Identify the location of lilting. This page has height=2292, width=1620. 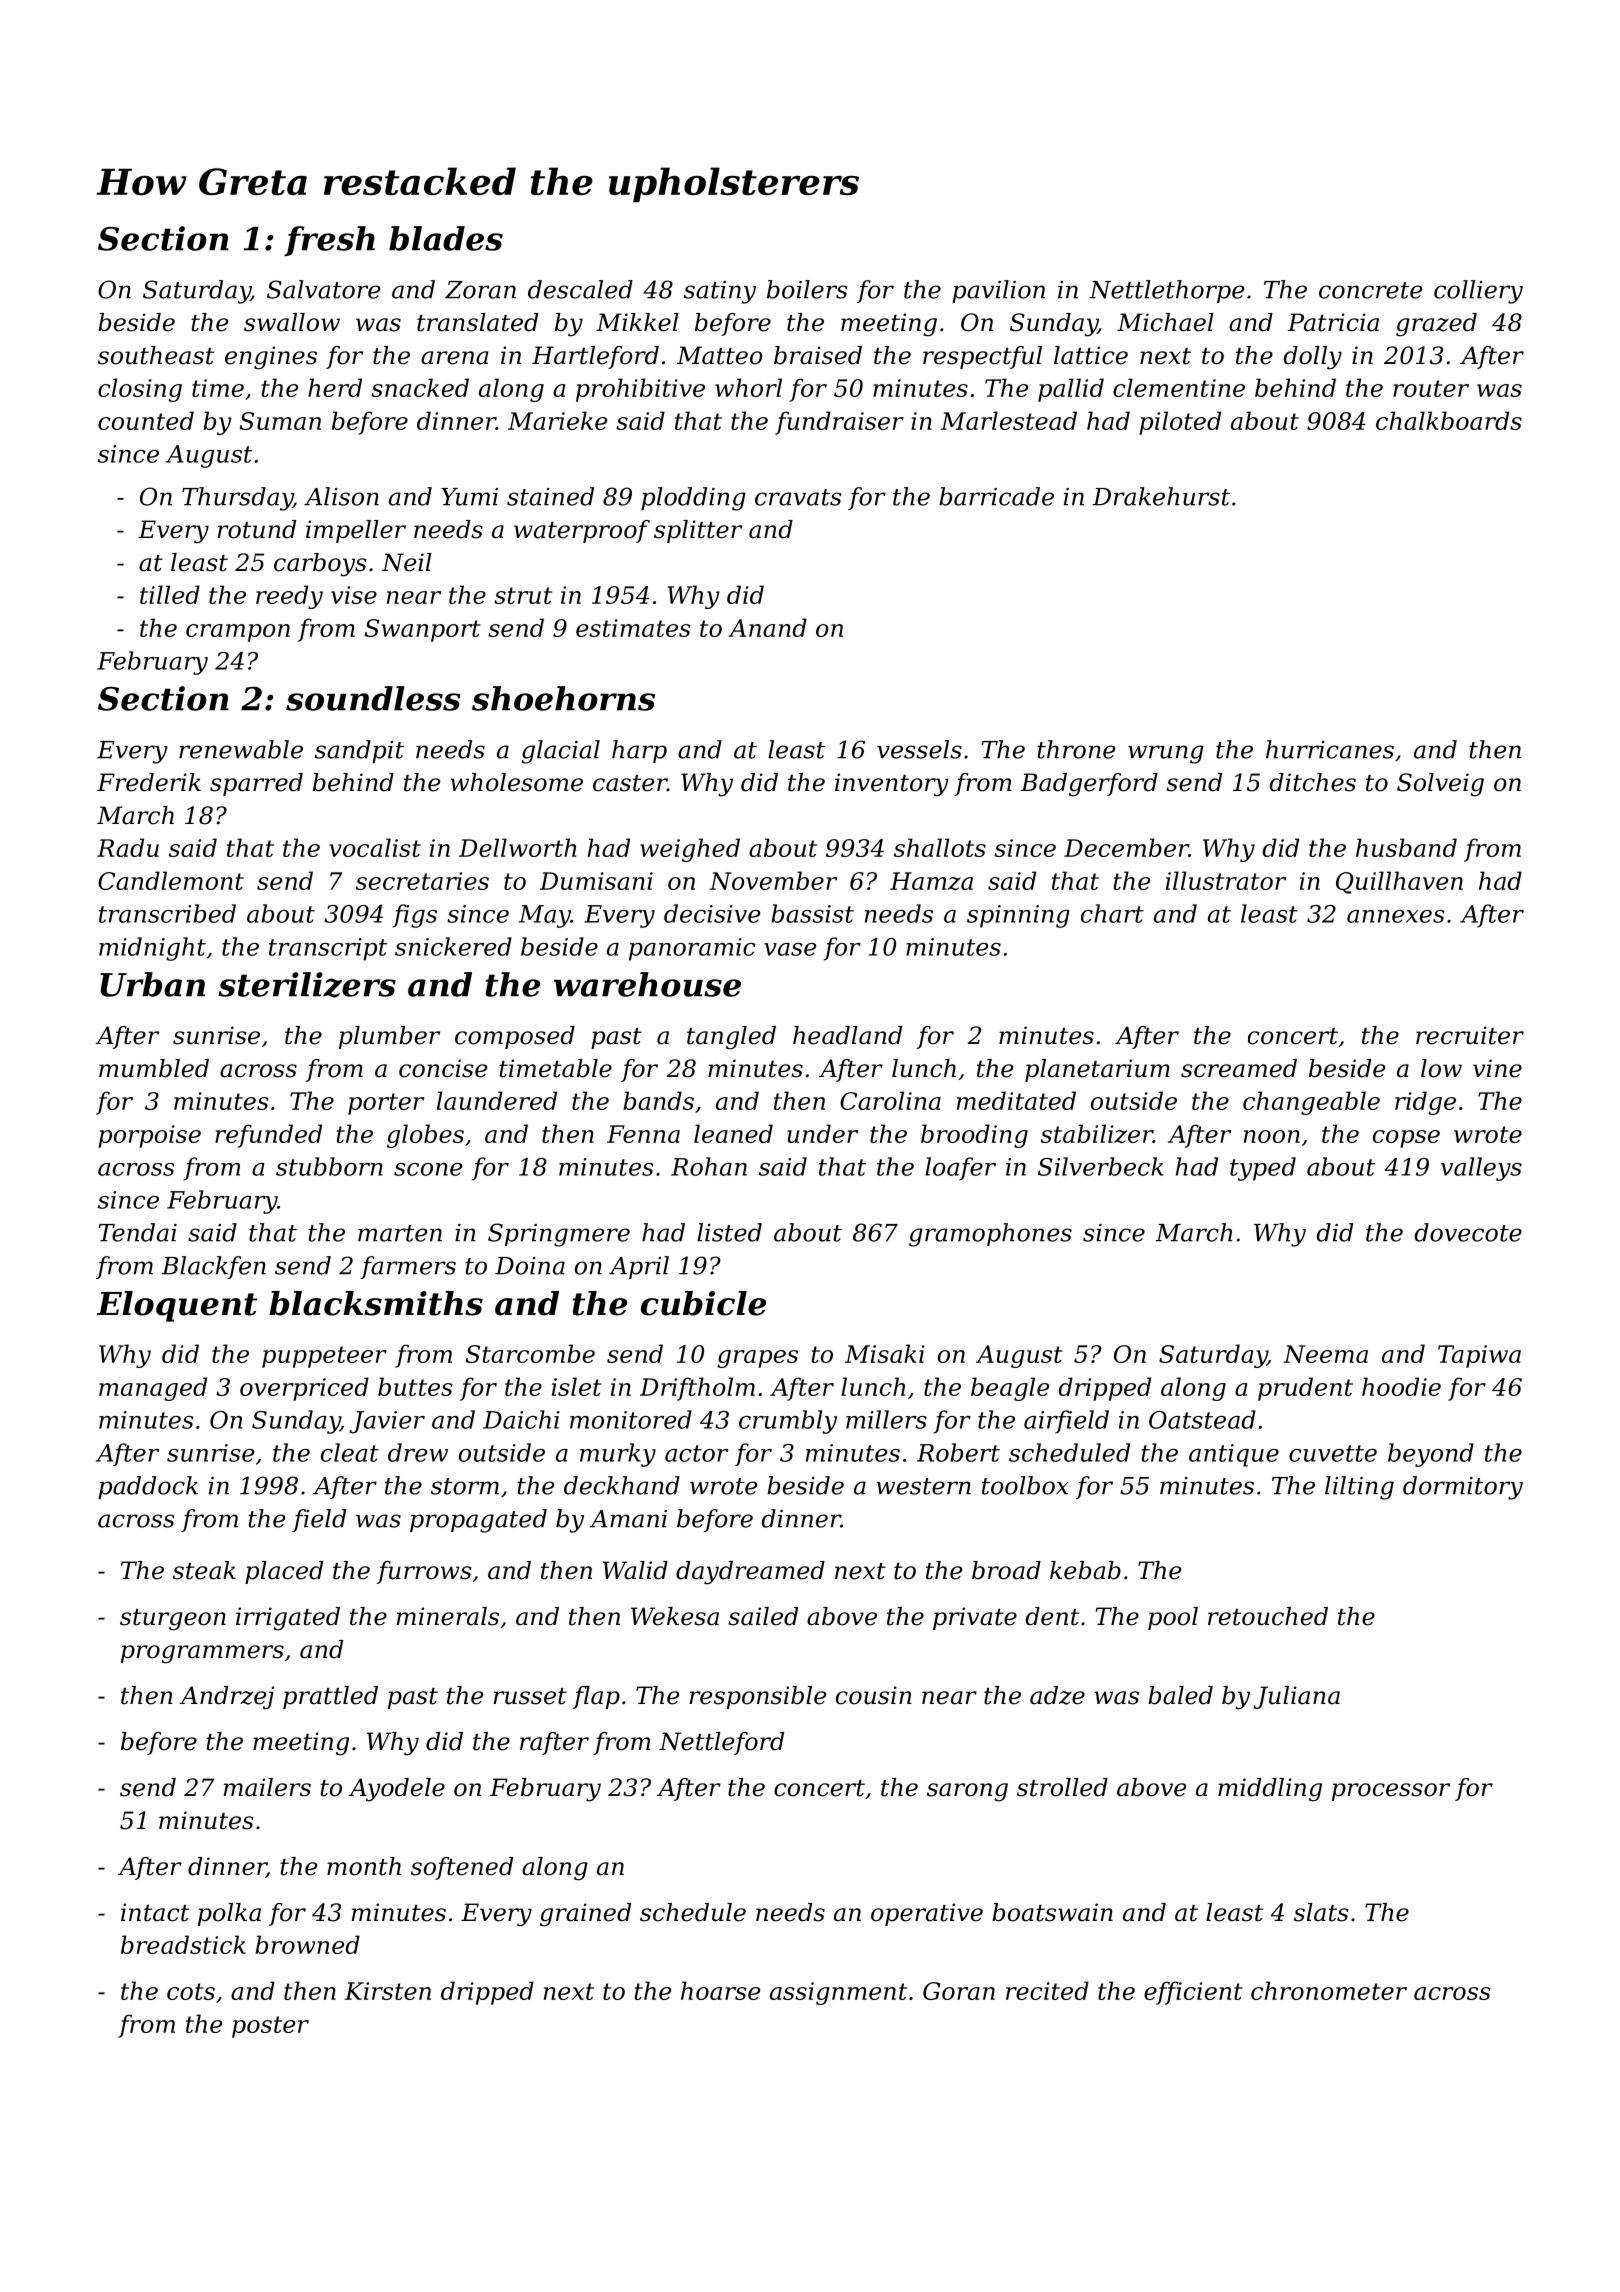
(1359, 1488).
